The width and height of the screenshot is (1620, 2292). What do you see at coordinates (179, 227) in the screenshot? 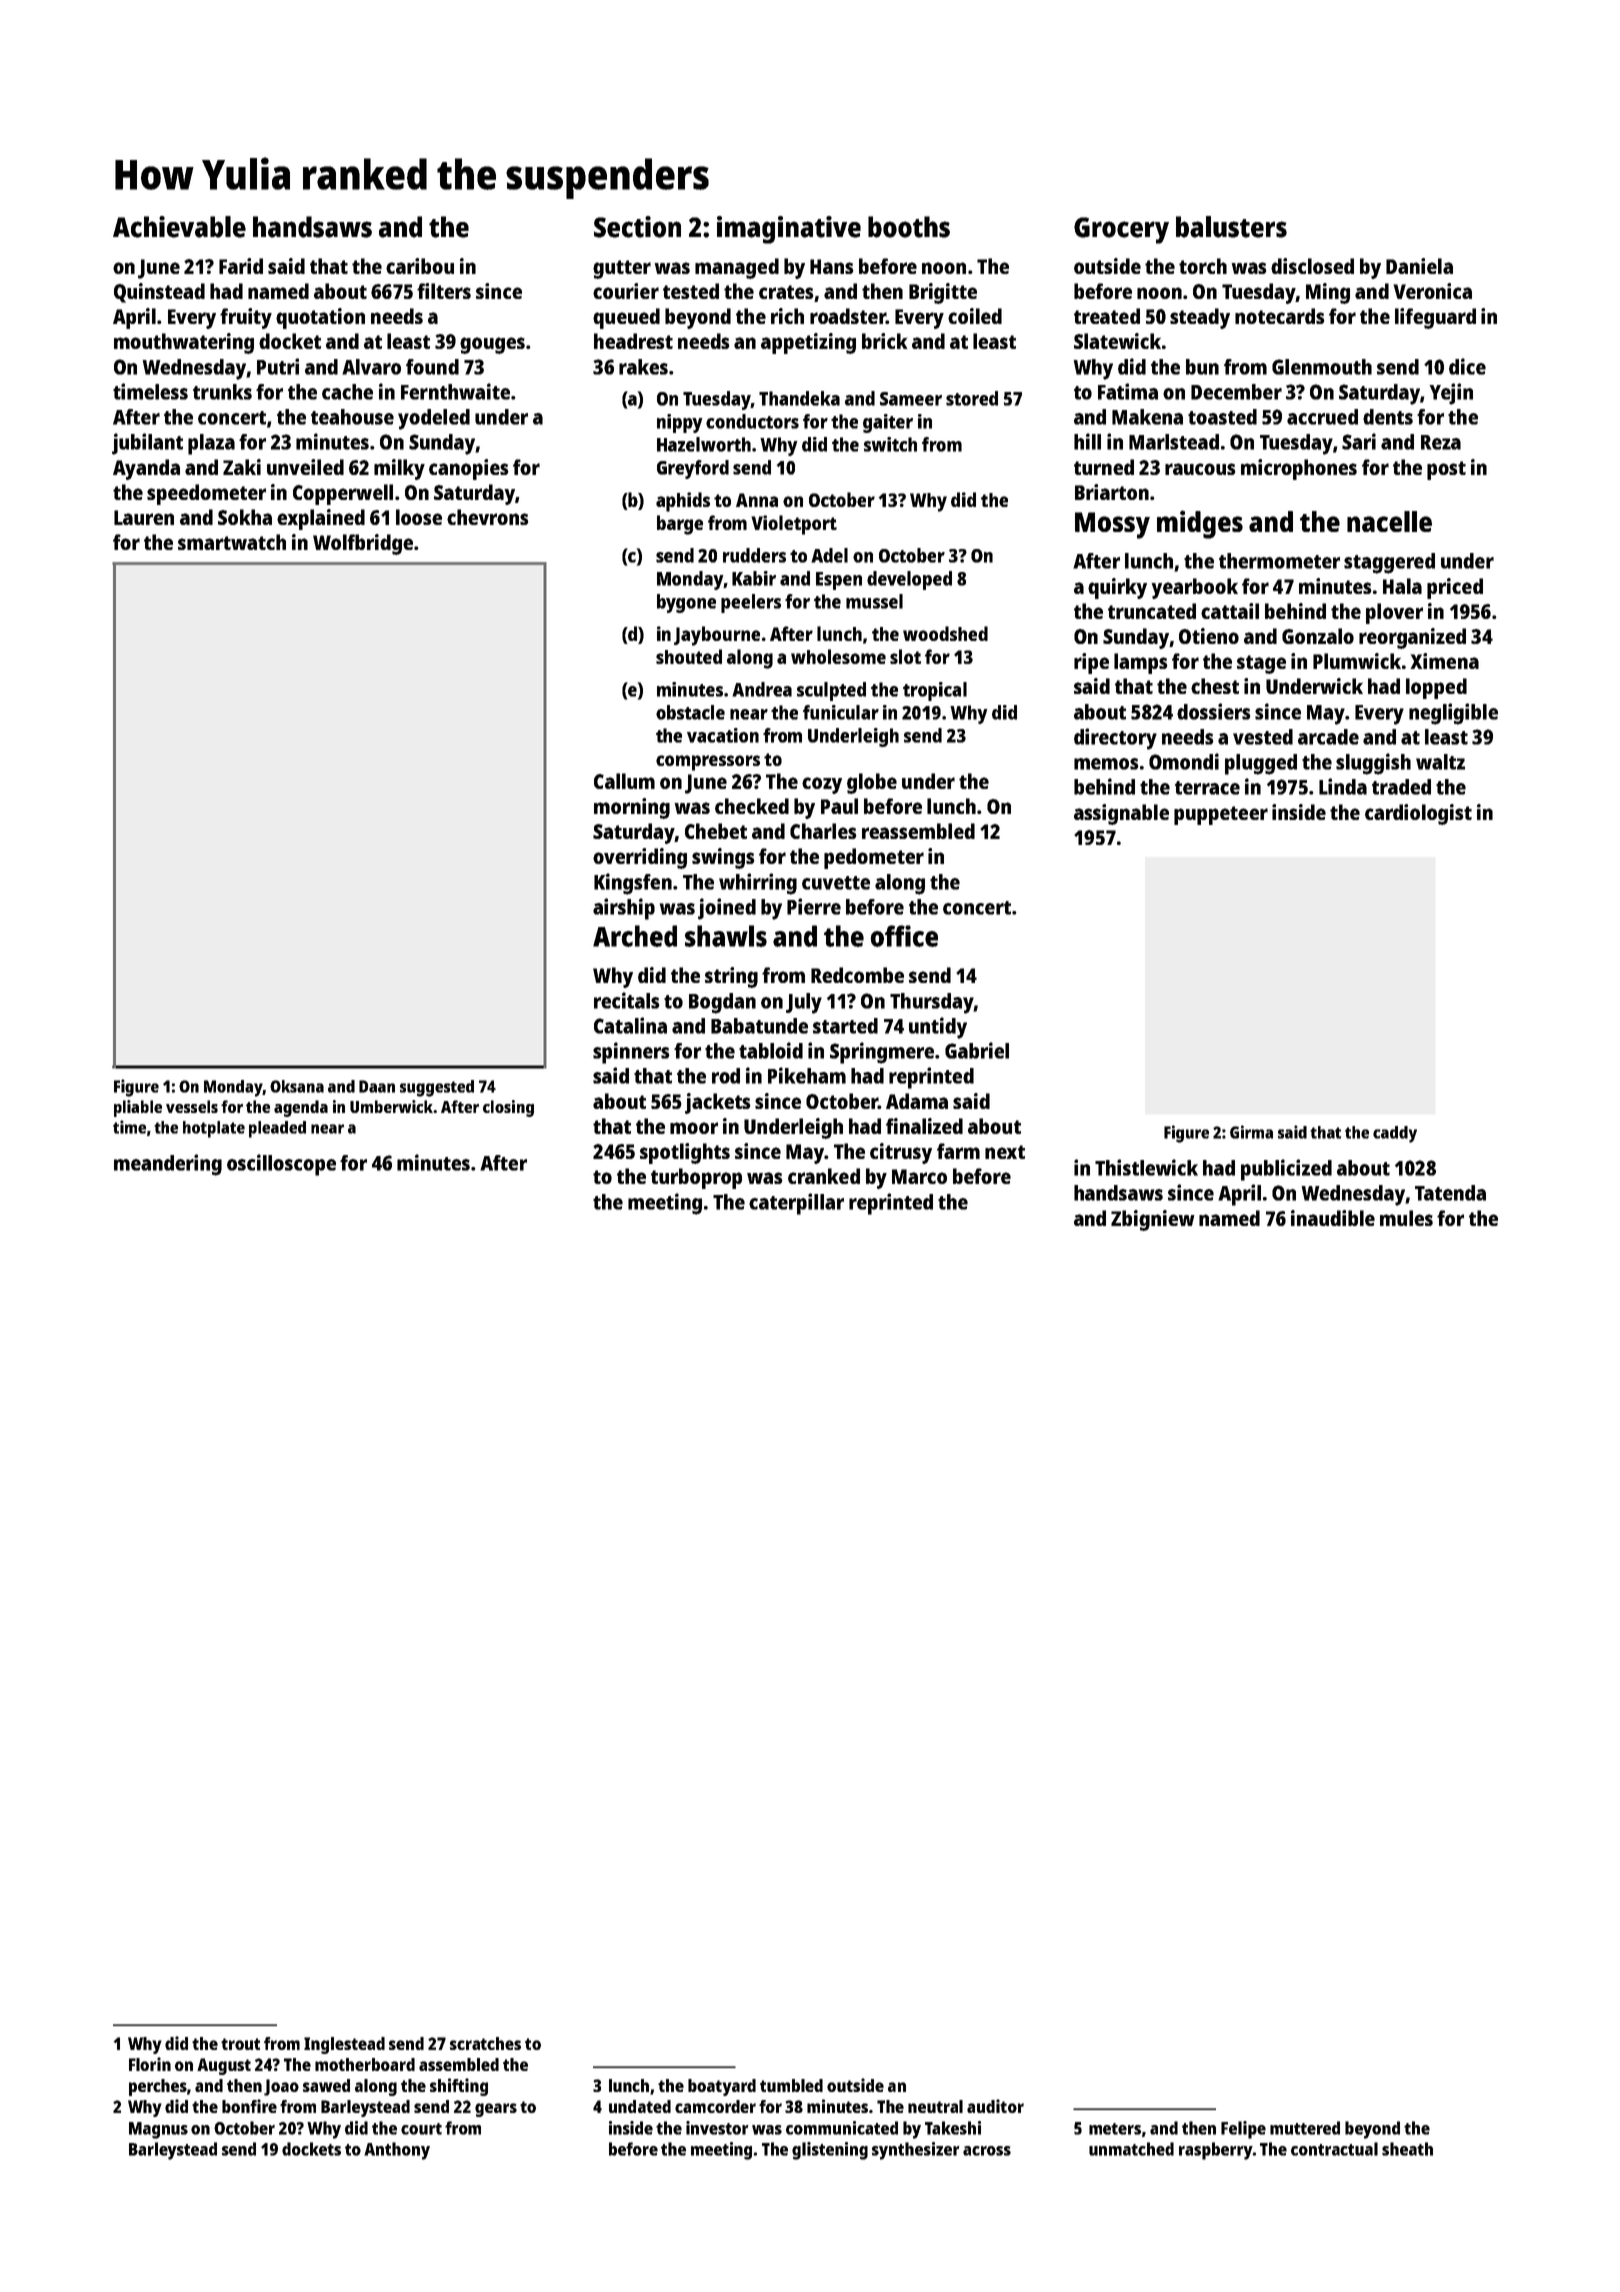
I see `Achievable` at bounding box center [179, 227].
